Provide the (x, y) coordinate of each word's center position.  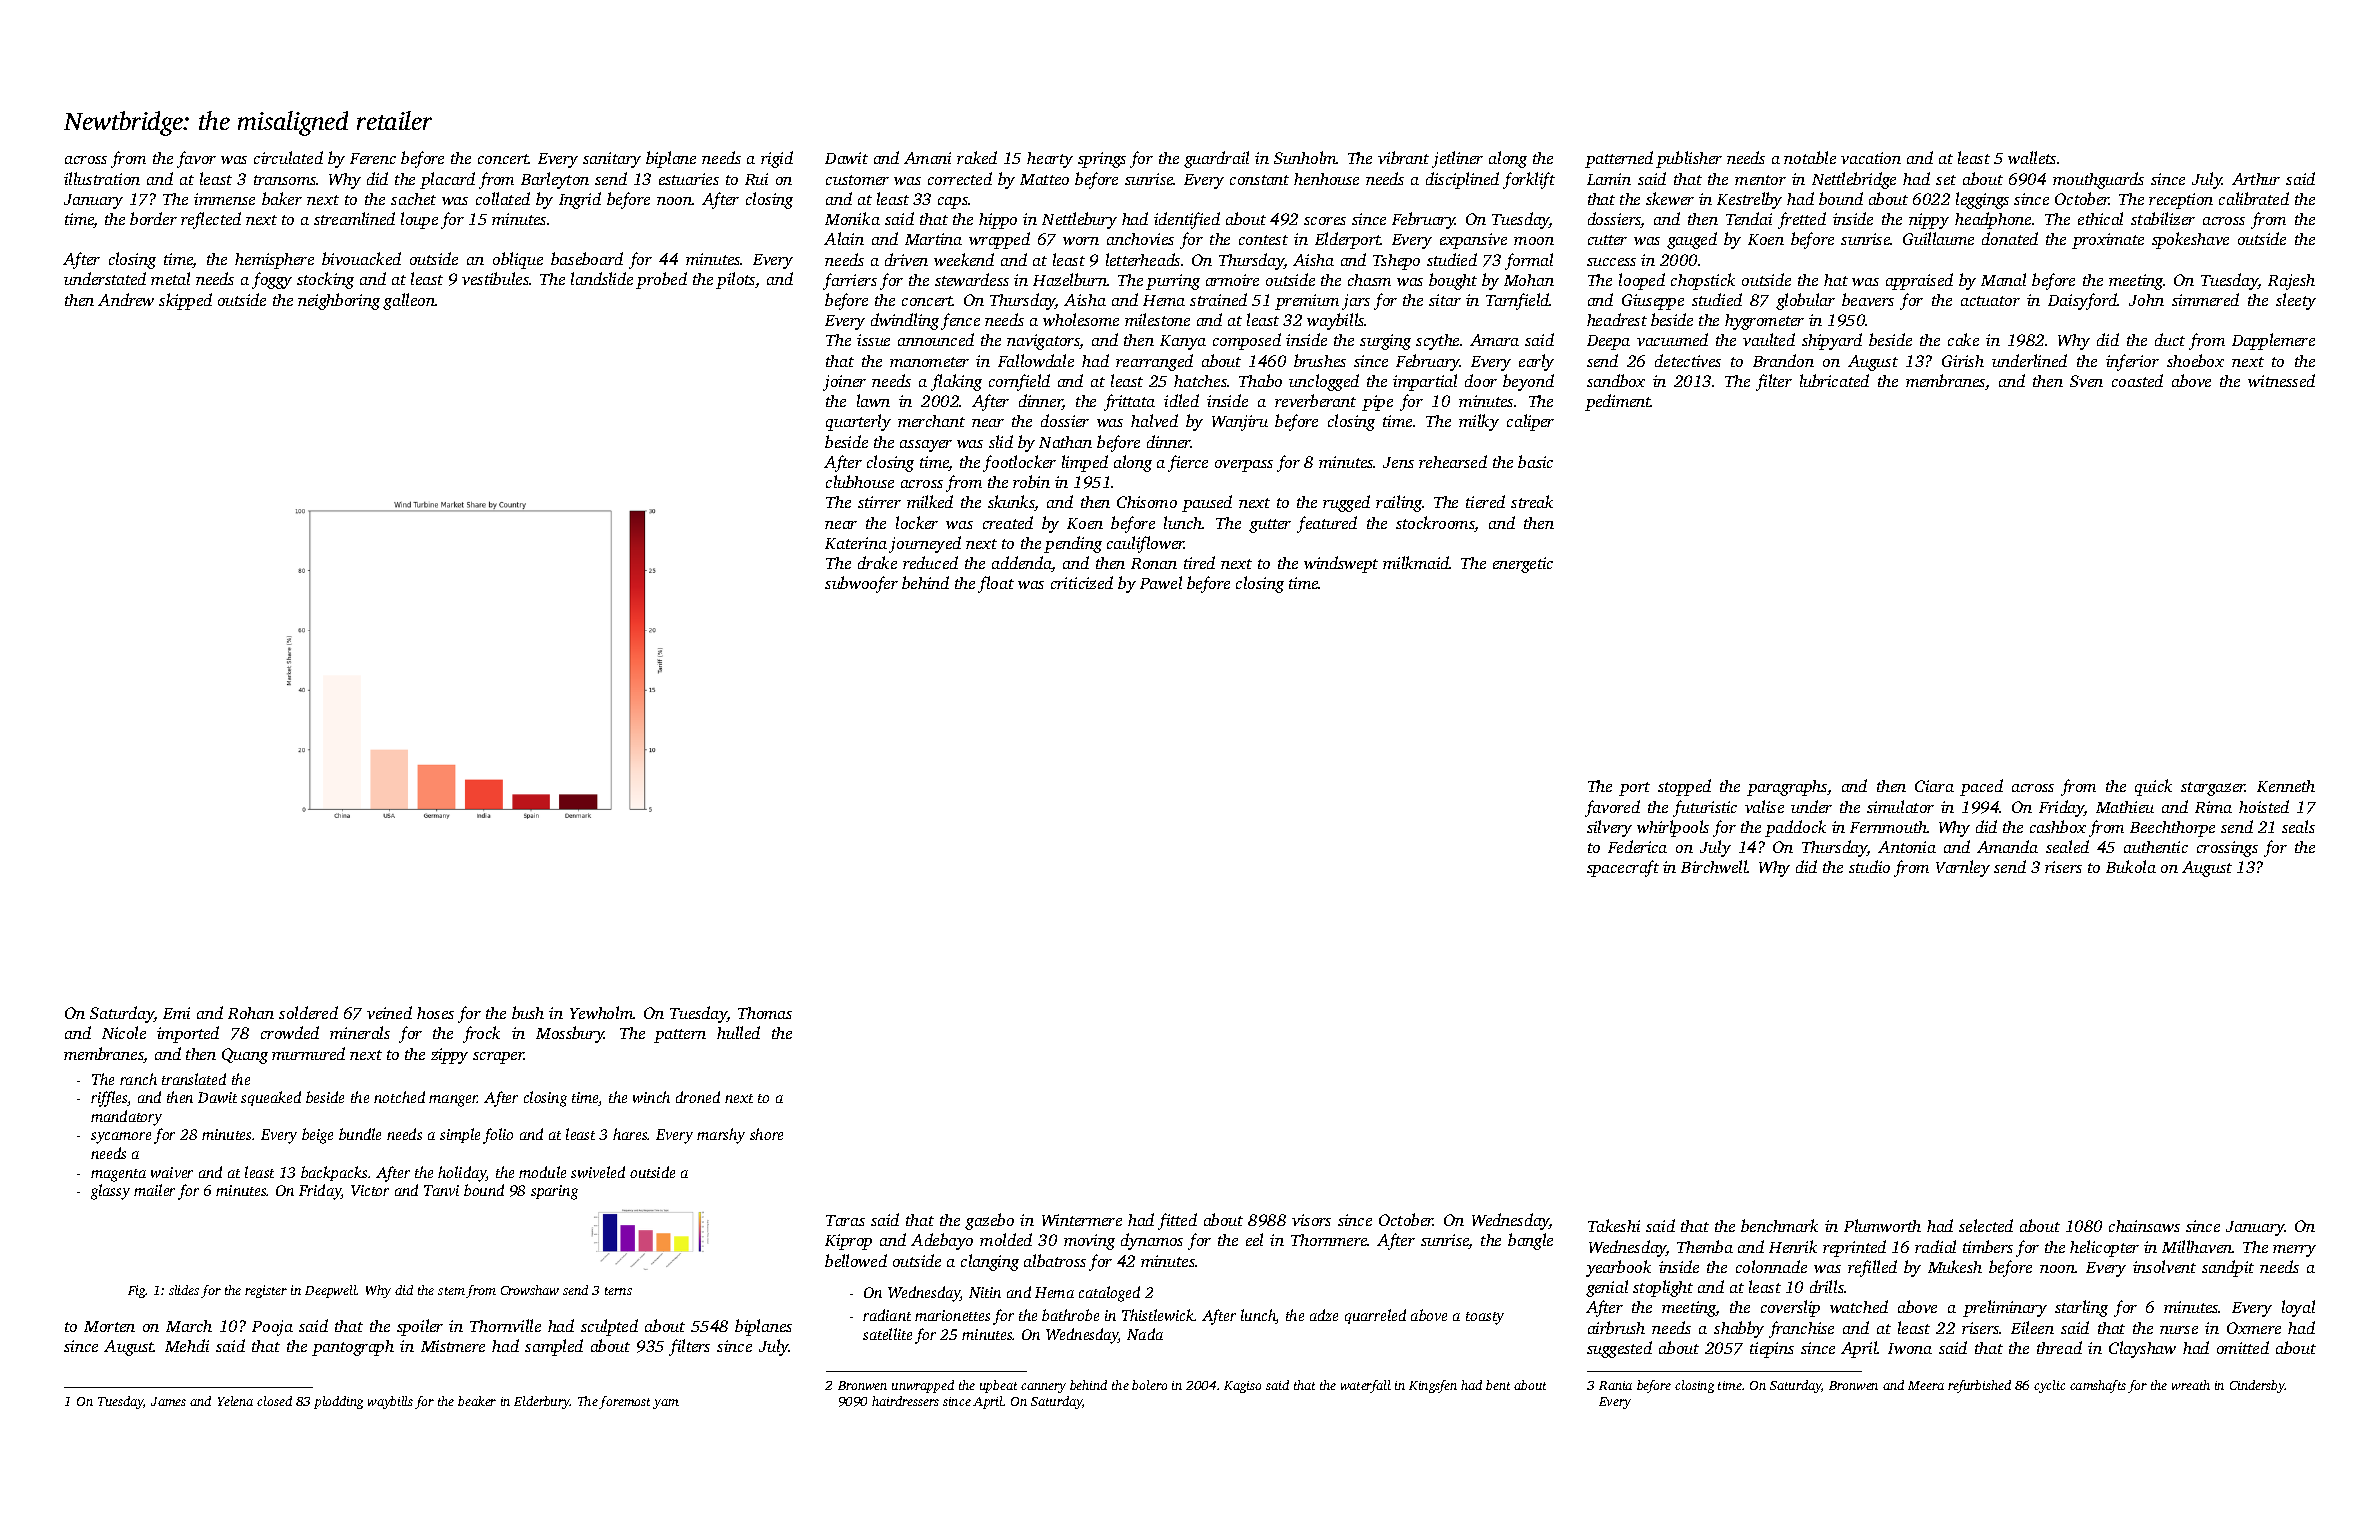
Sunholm (1305, 157)
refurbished (1979, 1386)
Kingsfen (1433, 1386)
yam (666, 1404)
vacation (1871, 158)
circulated (288, 157)
